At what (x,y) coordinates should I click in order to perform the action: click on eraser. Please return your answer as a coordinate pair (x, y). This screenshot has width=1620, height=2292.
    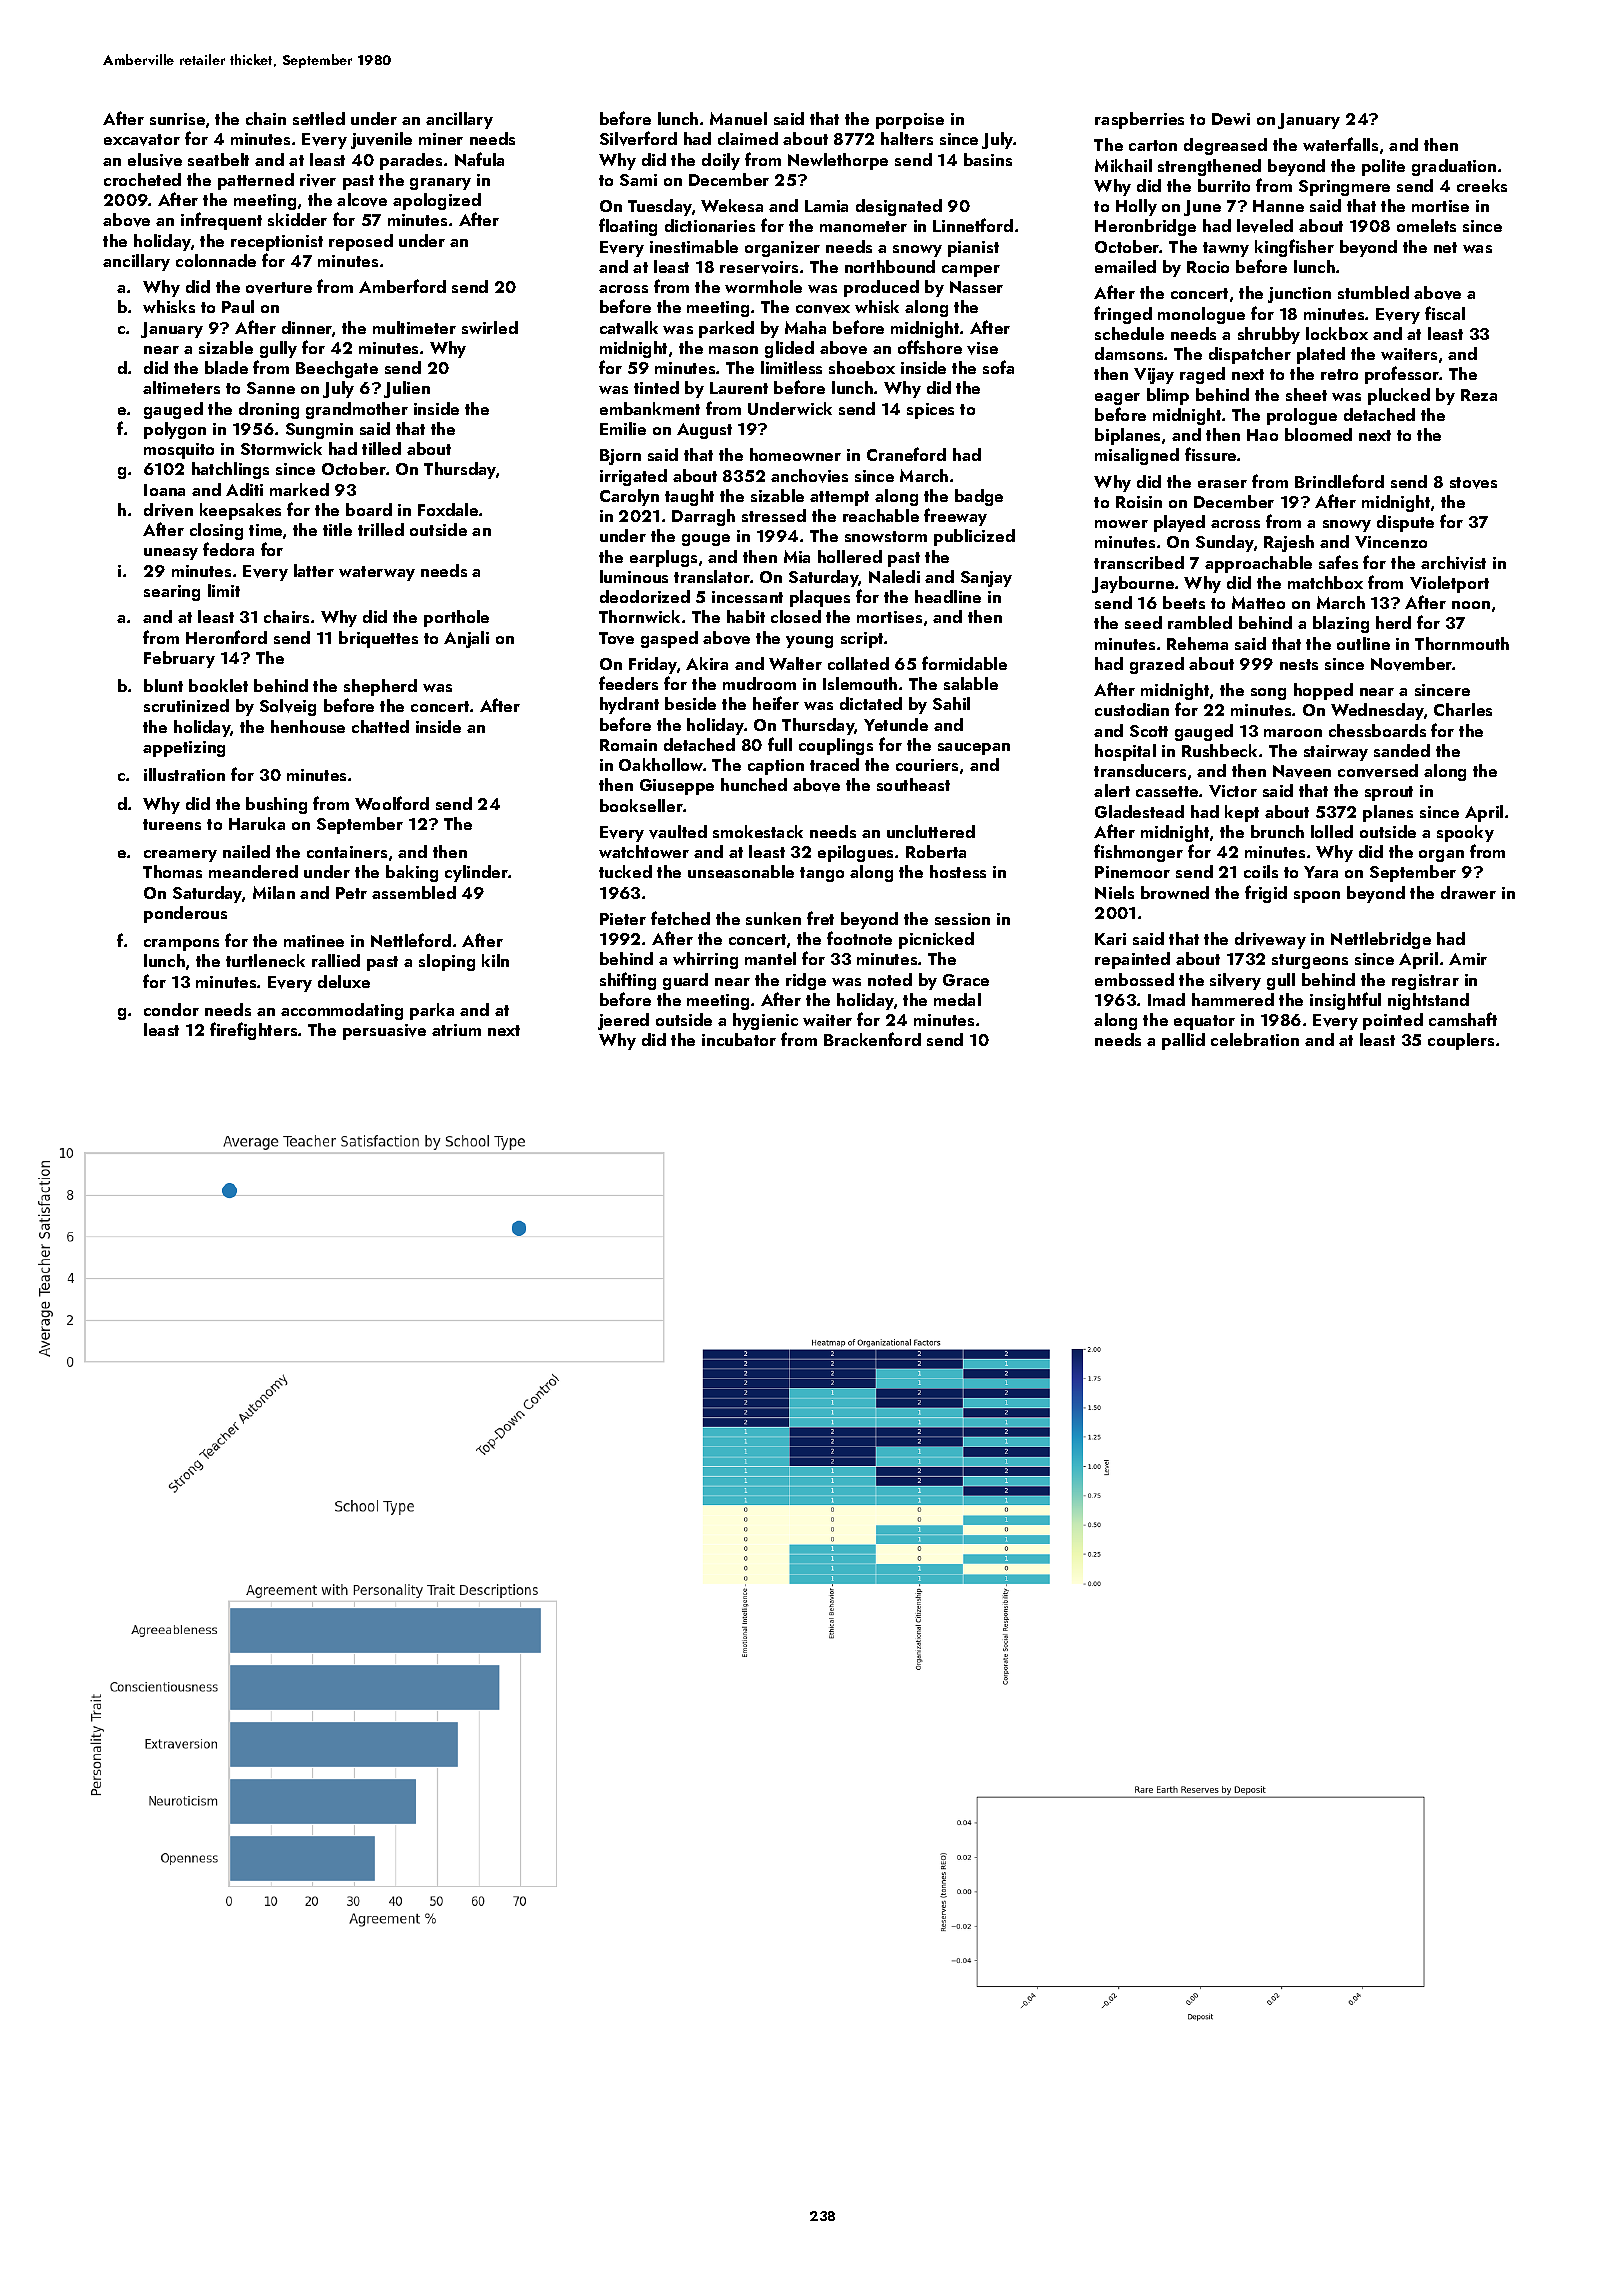
    Looking at the image, I should click on (1222, 484).
